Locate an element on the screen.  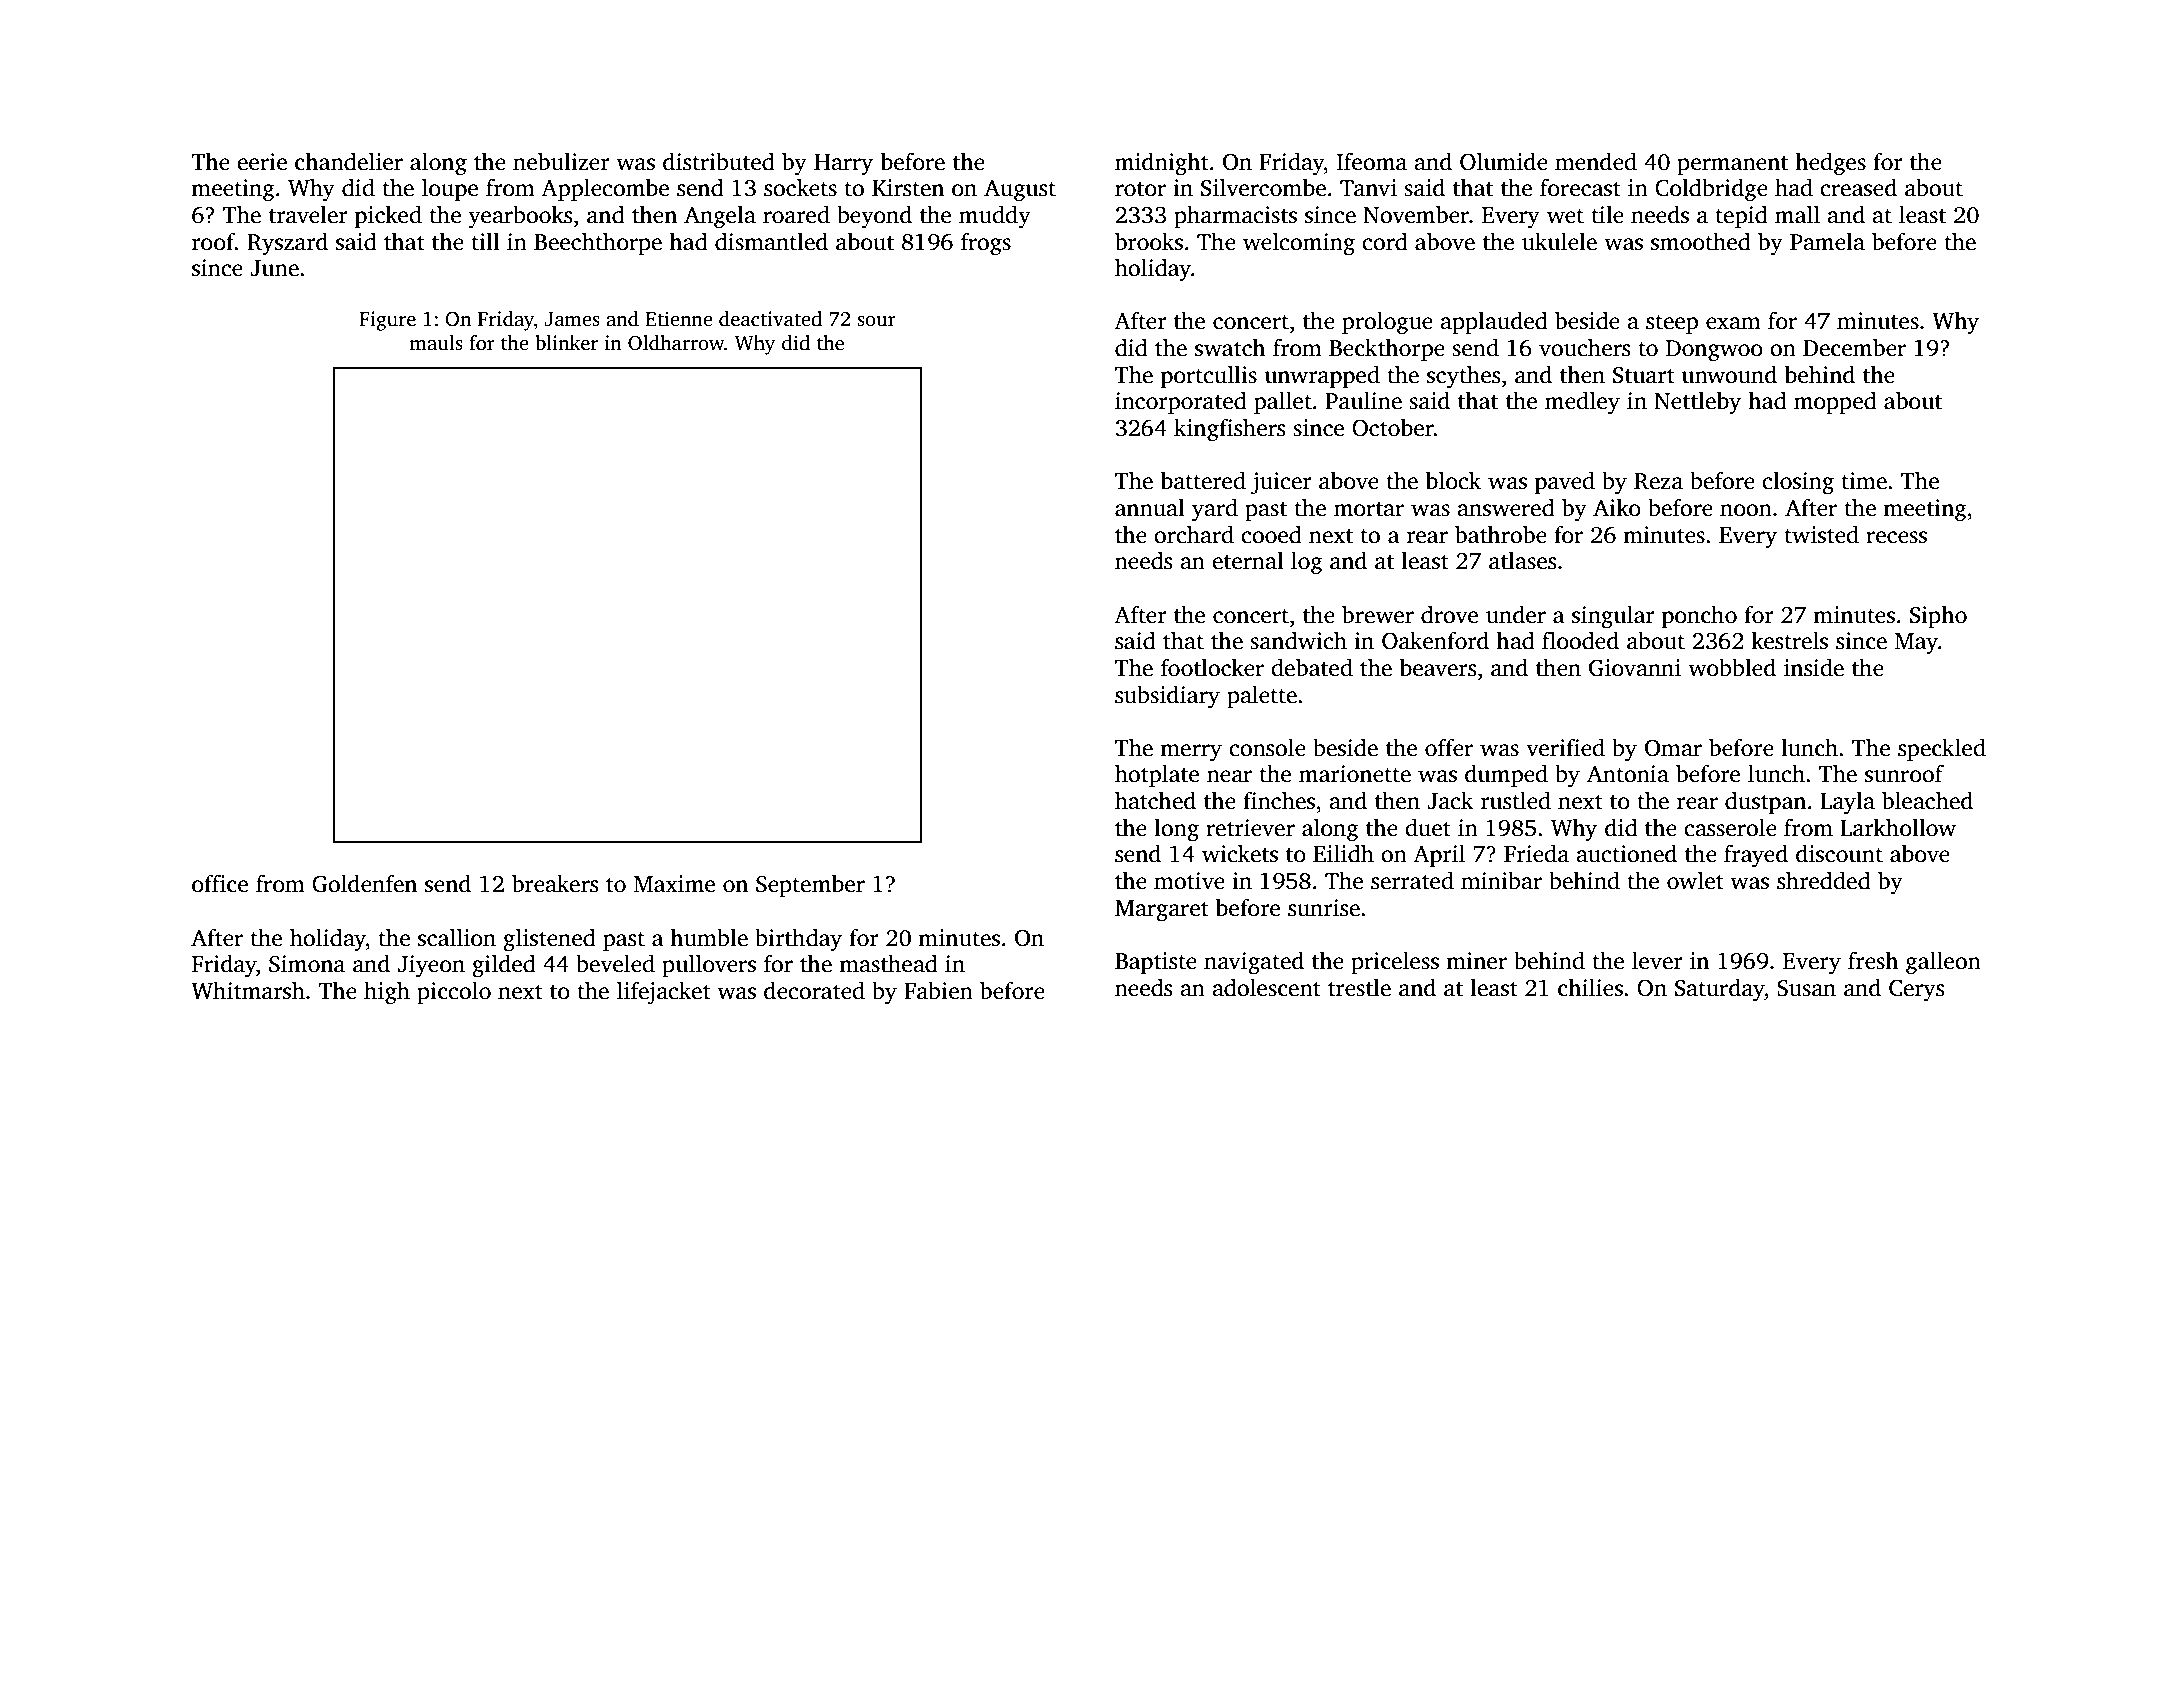
hedges is located at coordinates (1830, 164).
